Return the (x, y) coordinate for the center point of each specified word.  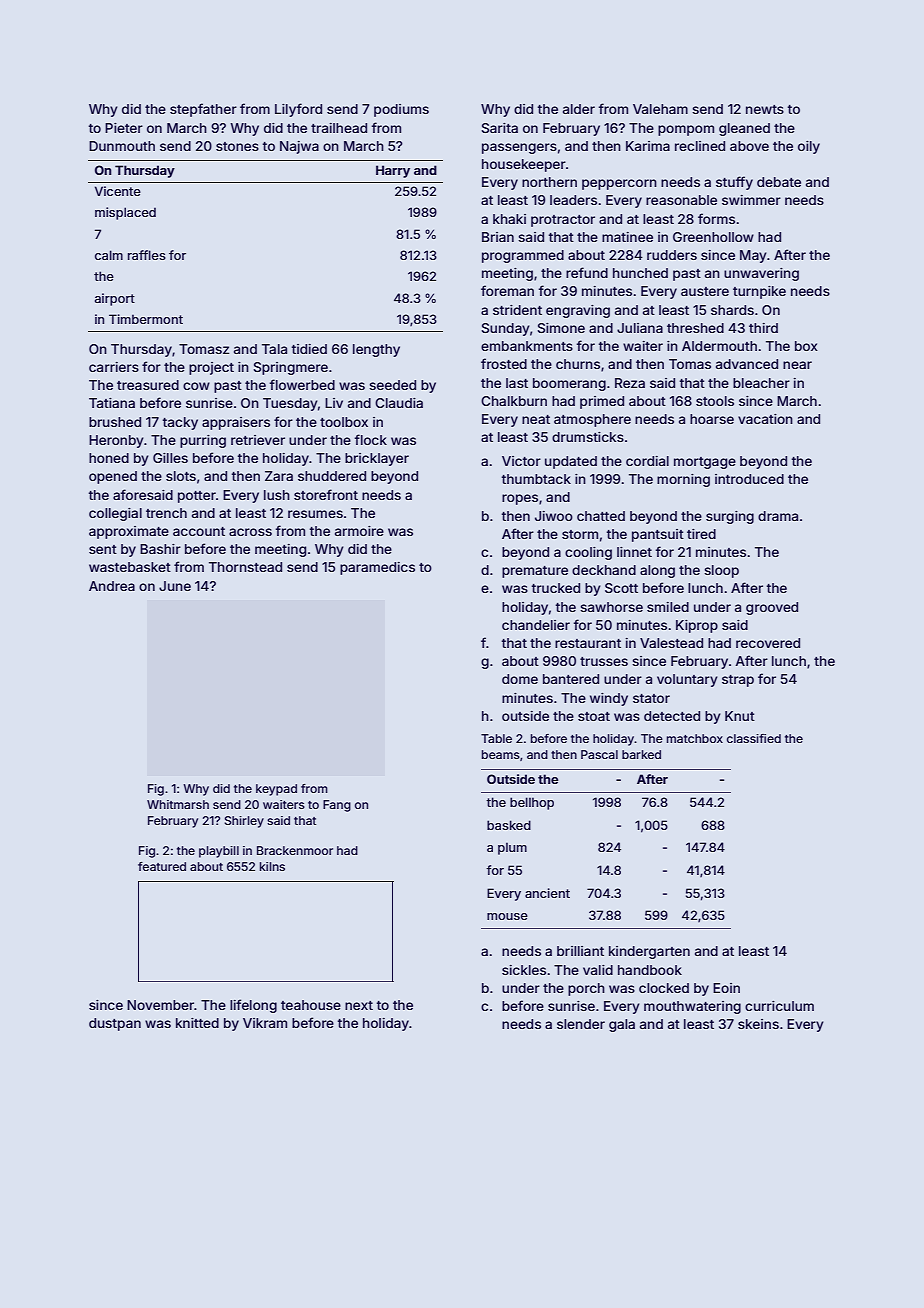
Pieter (124, 128)
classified (754, 738)
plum (512, 849)
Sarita (500, 128)
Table (496, 738)
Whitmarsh (178, 804)
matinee (627, 237)
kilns (272, 866)
